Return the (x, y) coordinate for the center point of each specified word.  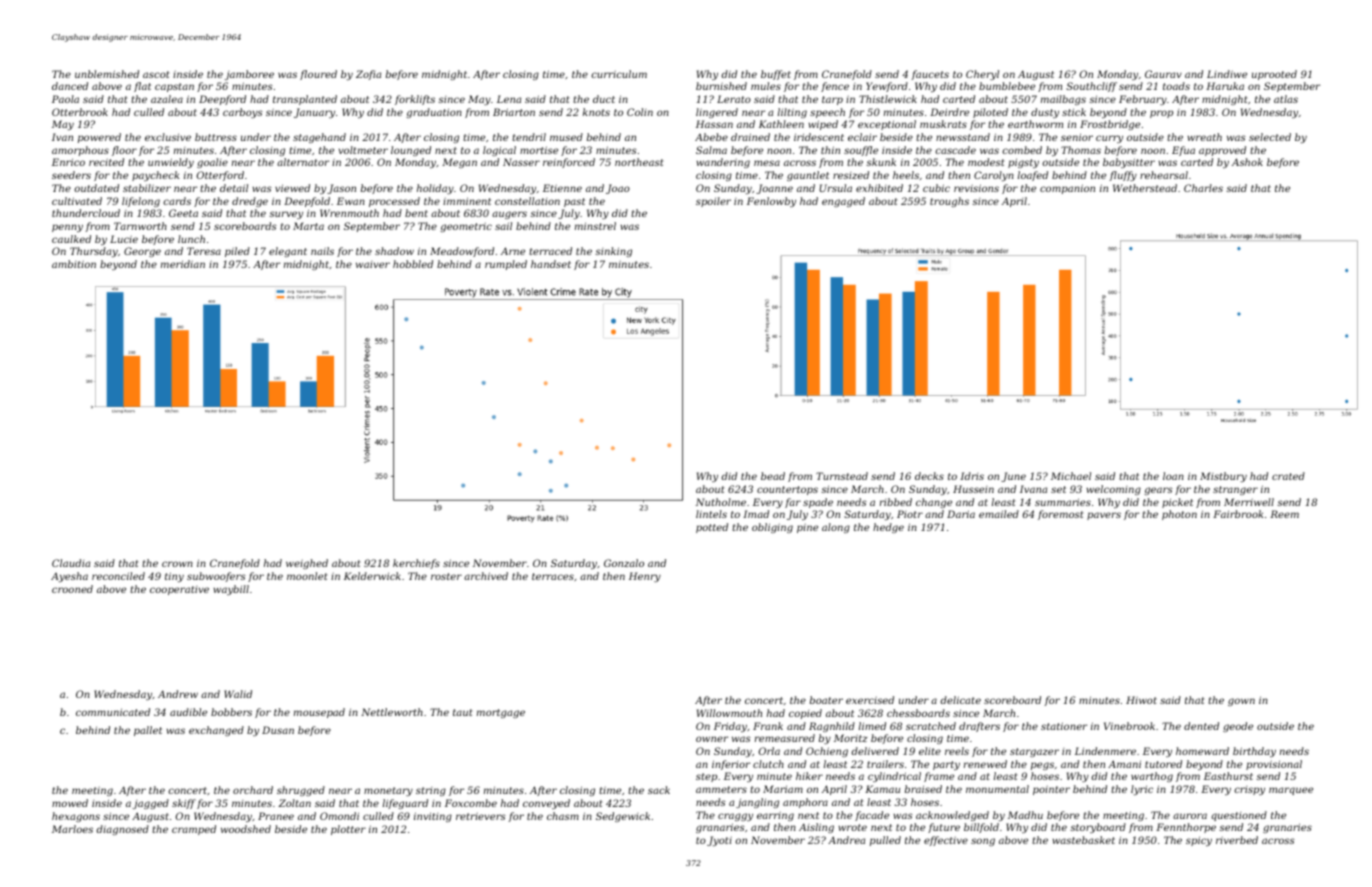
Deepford (222, 100)
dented (1201, 726)
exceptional (887, 125)
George (142, 252)
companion (1067, 189)
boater (826, 700)
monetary (388, 791)
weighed (307, 564)
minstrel (595, 226)
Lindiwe (1227, 74)
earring (775, 816)
